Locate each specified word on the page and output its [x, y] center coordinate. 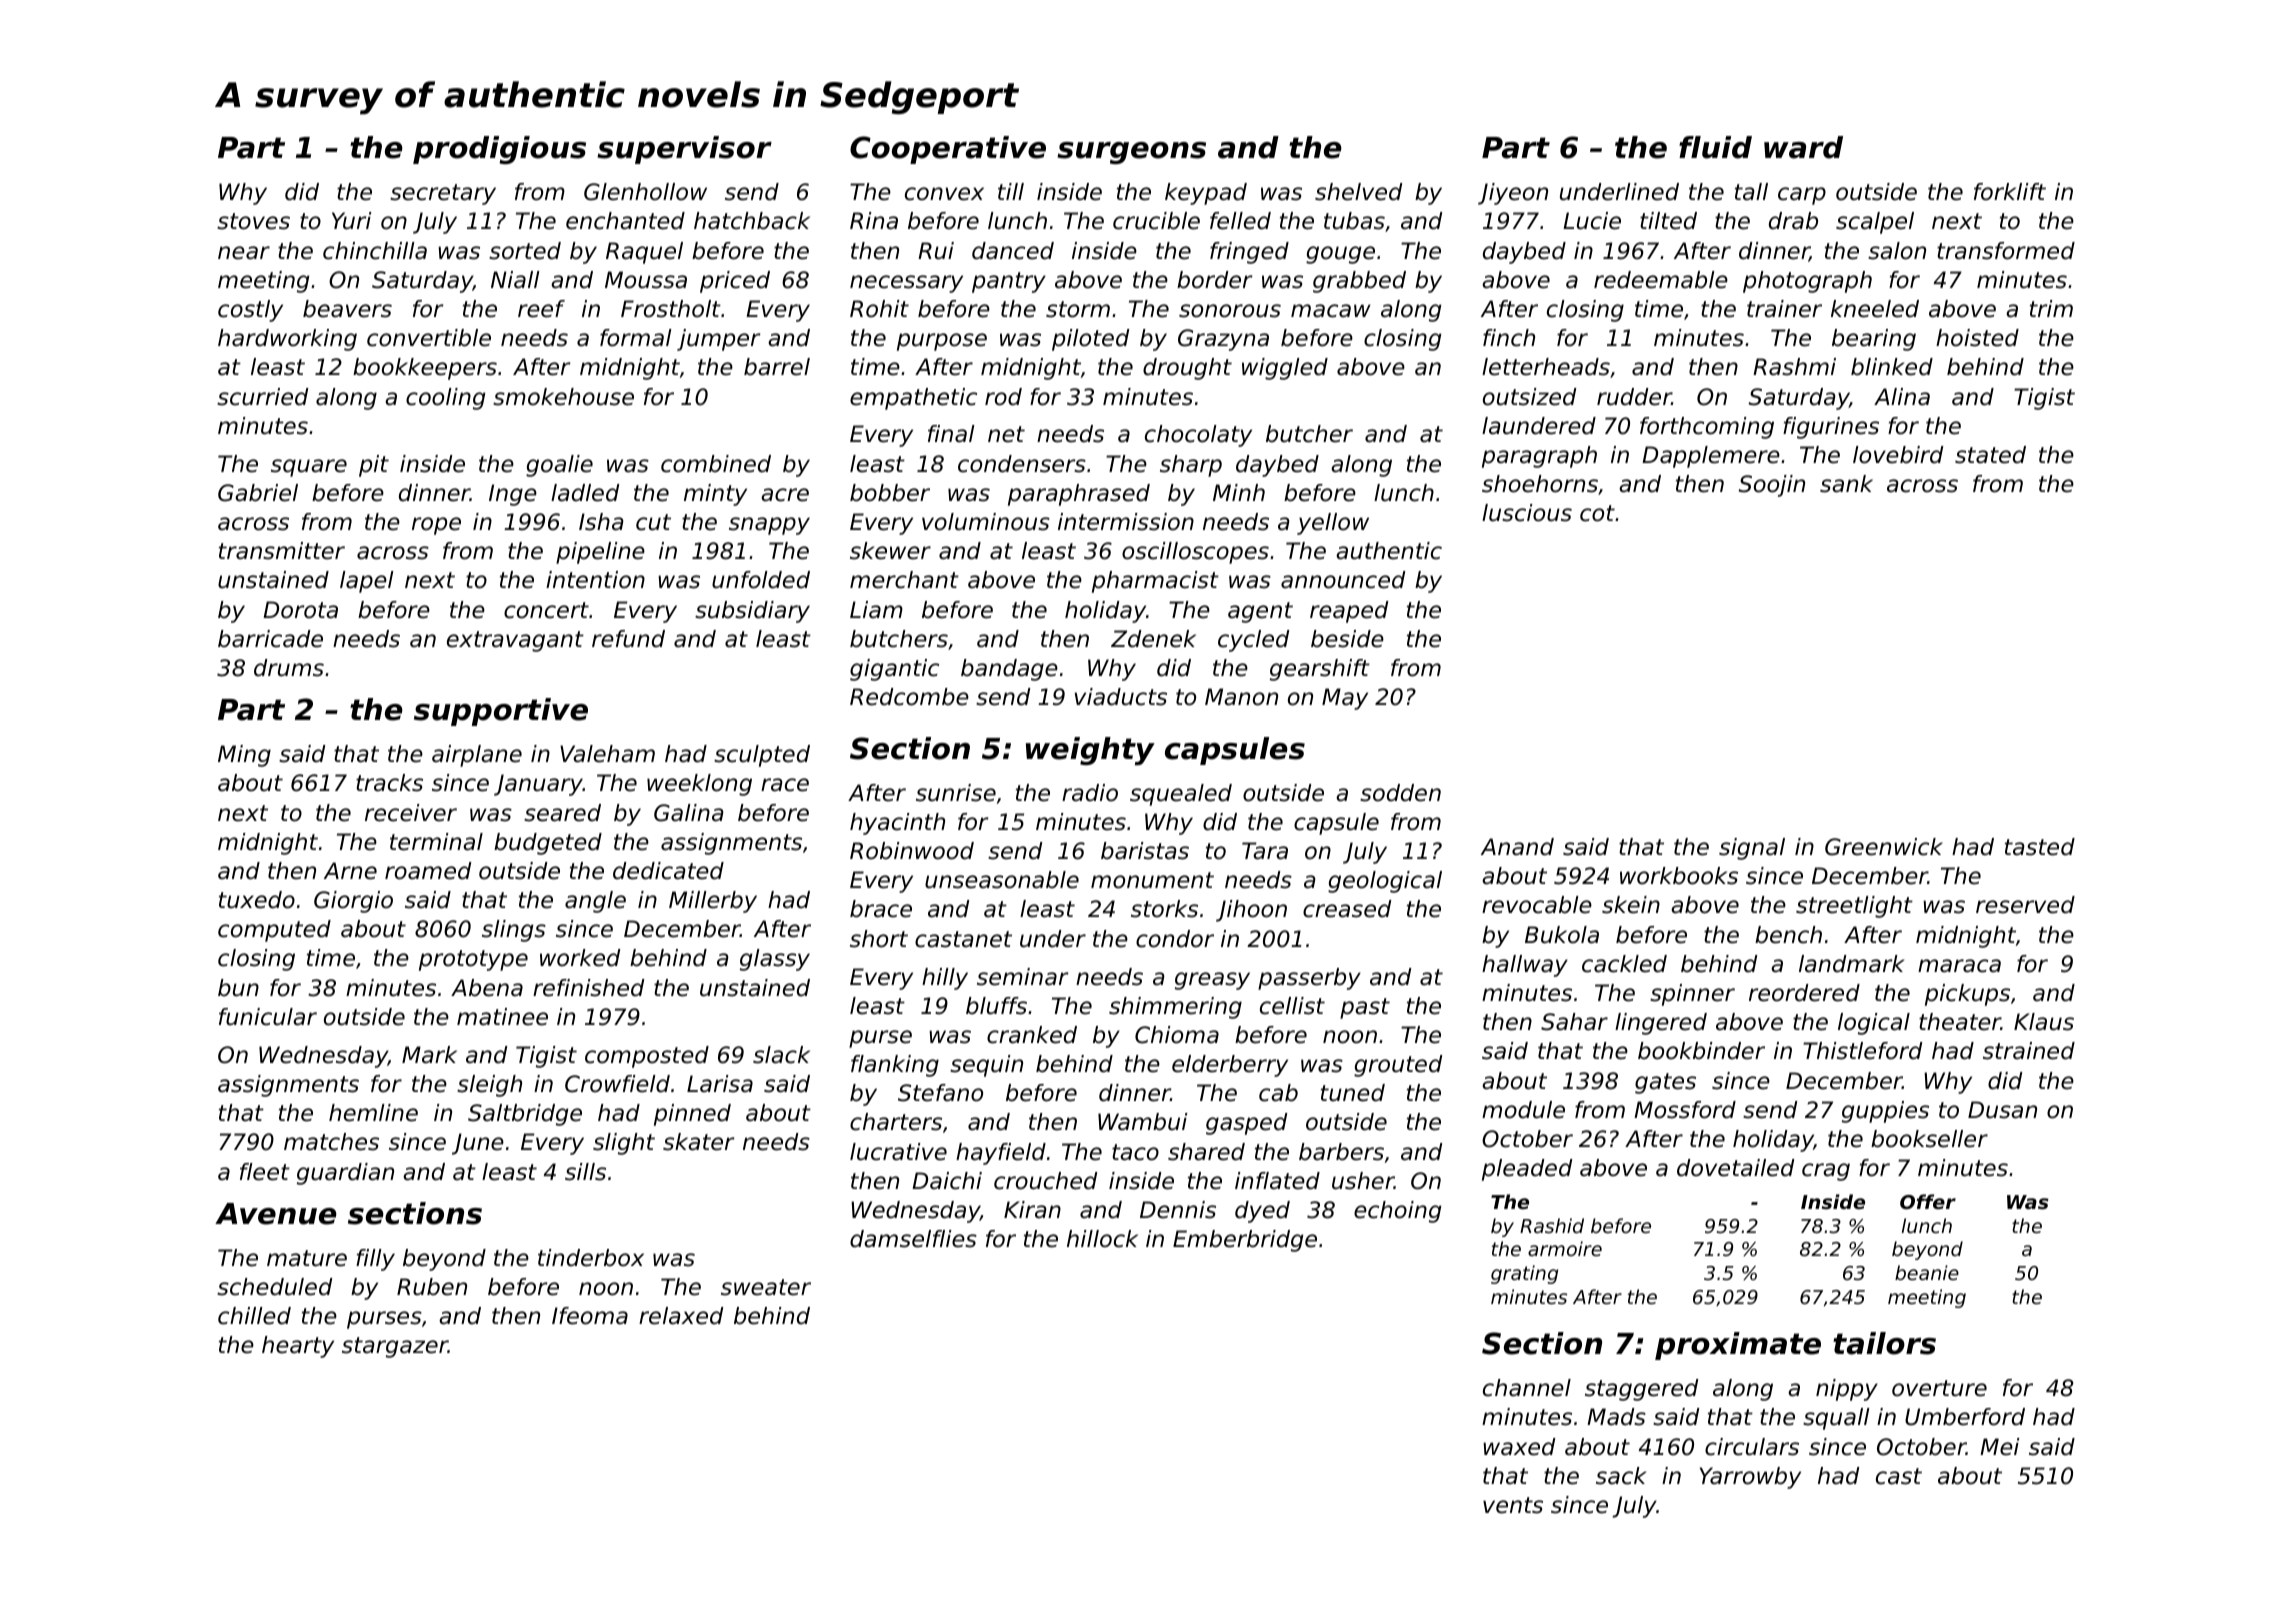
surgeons [1131, 153]
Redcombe [909, 697]
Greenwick [1884, 847]
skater [698, 1142]
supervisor [684, 150]
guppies [1885, 1112]
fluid [1715, 147]
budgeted [548, 844]
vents [1513, 1505]
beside [1347, 639]
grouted [1398, 1066]
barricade [270, 639]
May [1345, 699]
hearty [298, 1347]
